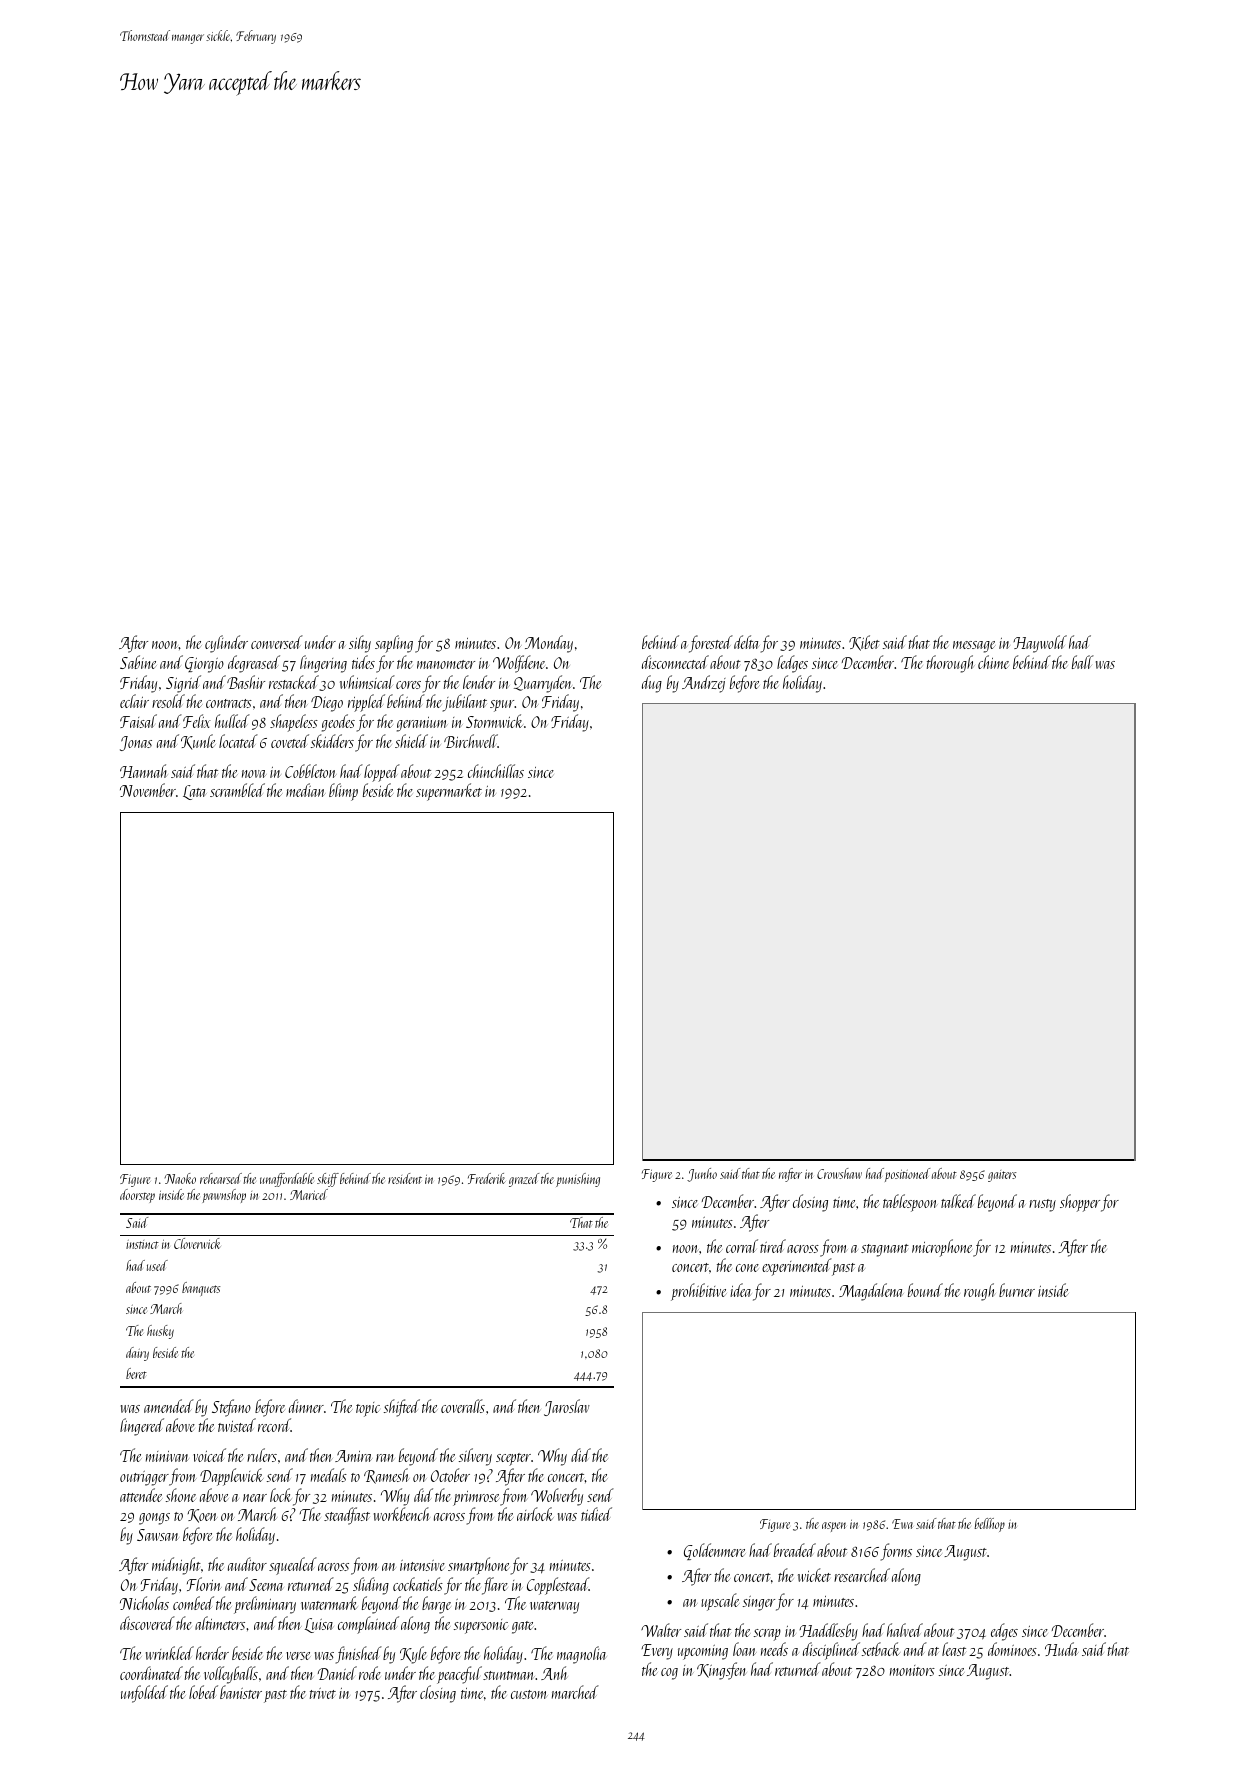  Describe the element at coordinates (241, 1692) in the image. I see `banister` at that location.
